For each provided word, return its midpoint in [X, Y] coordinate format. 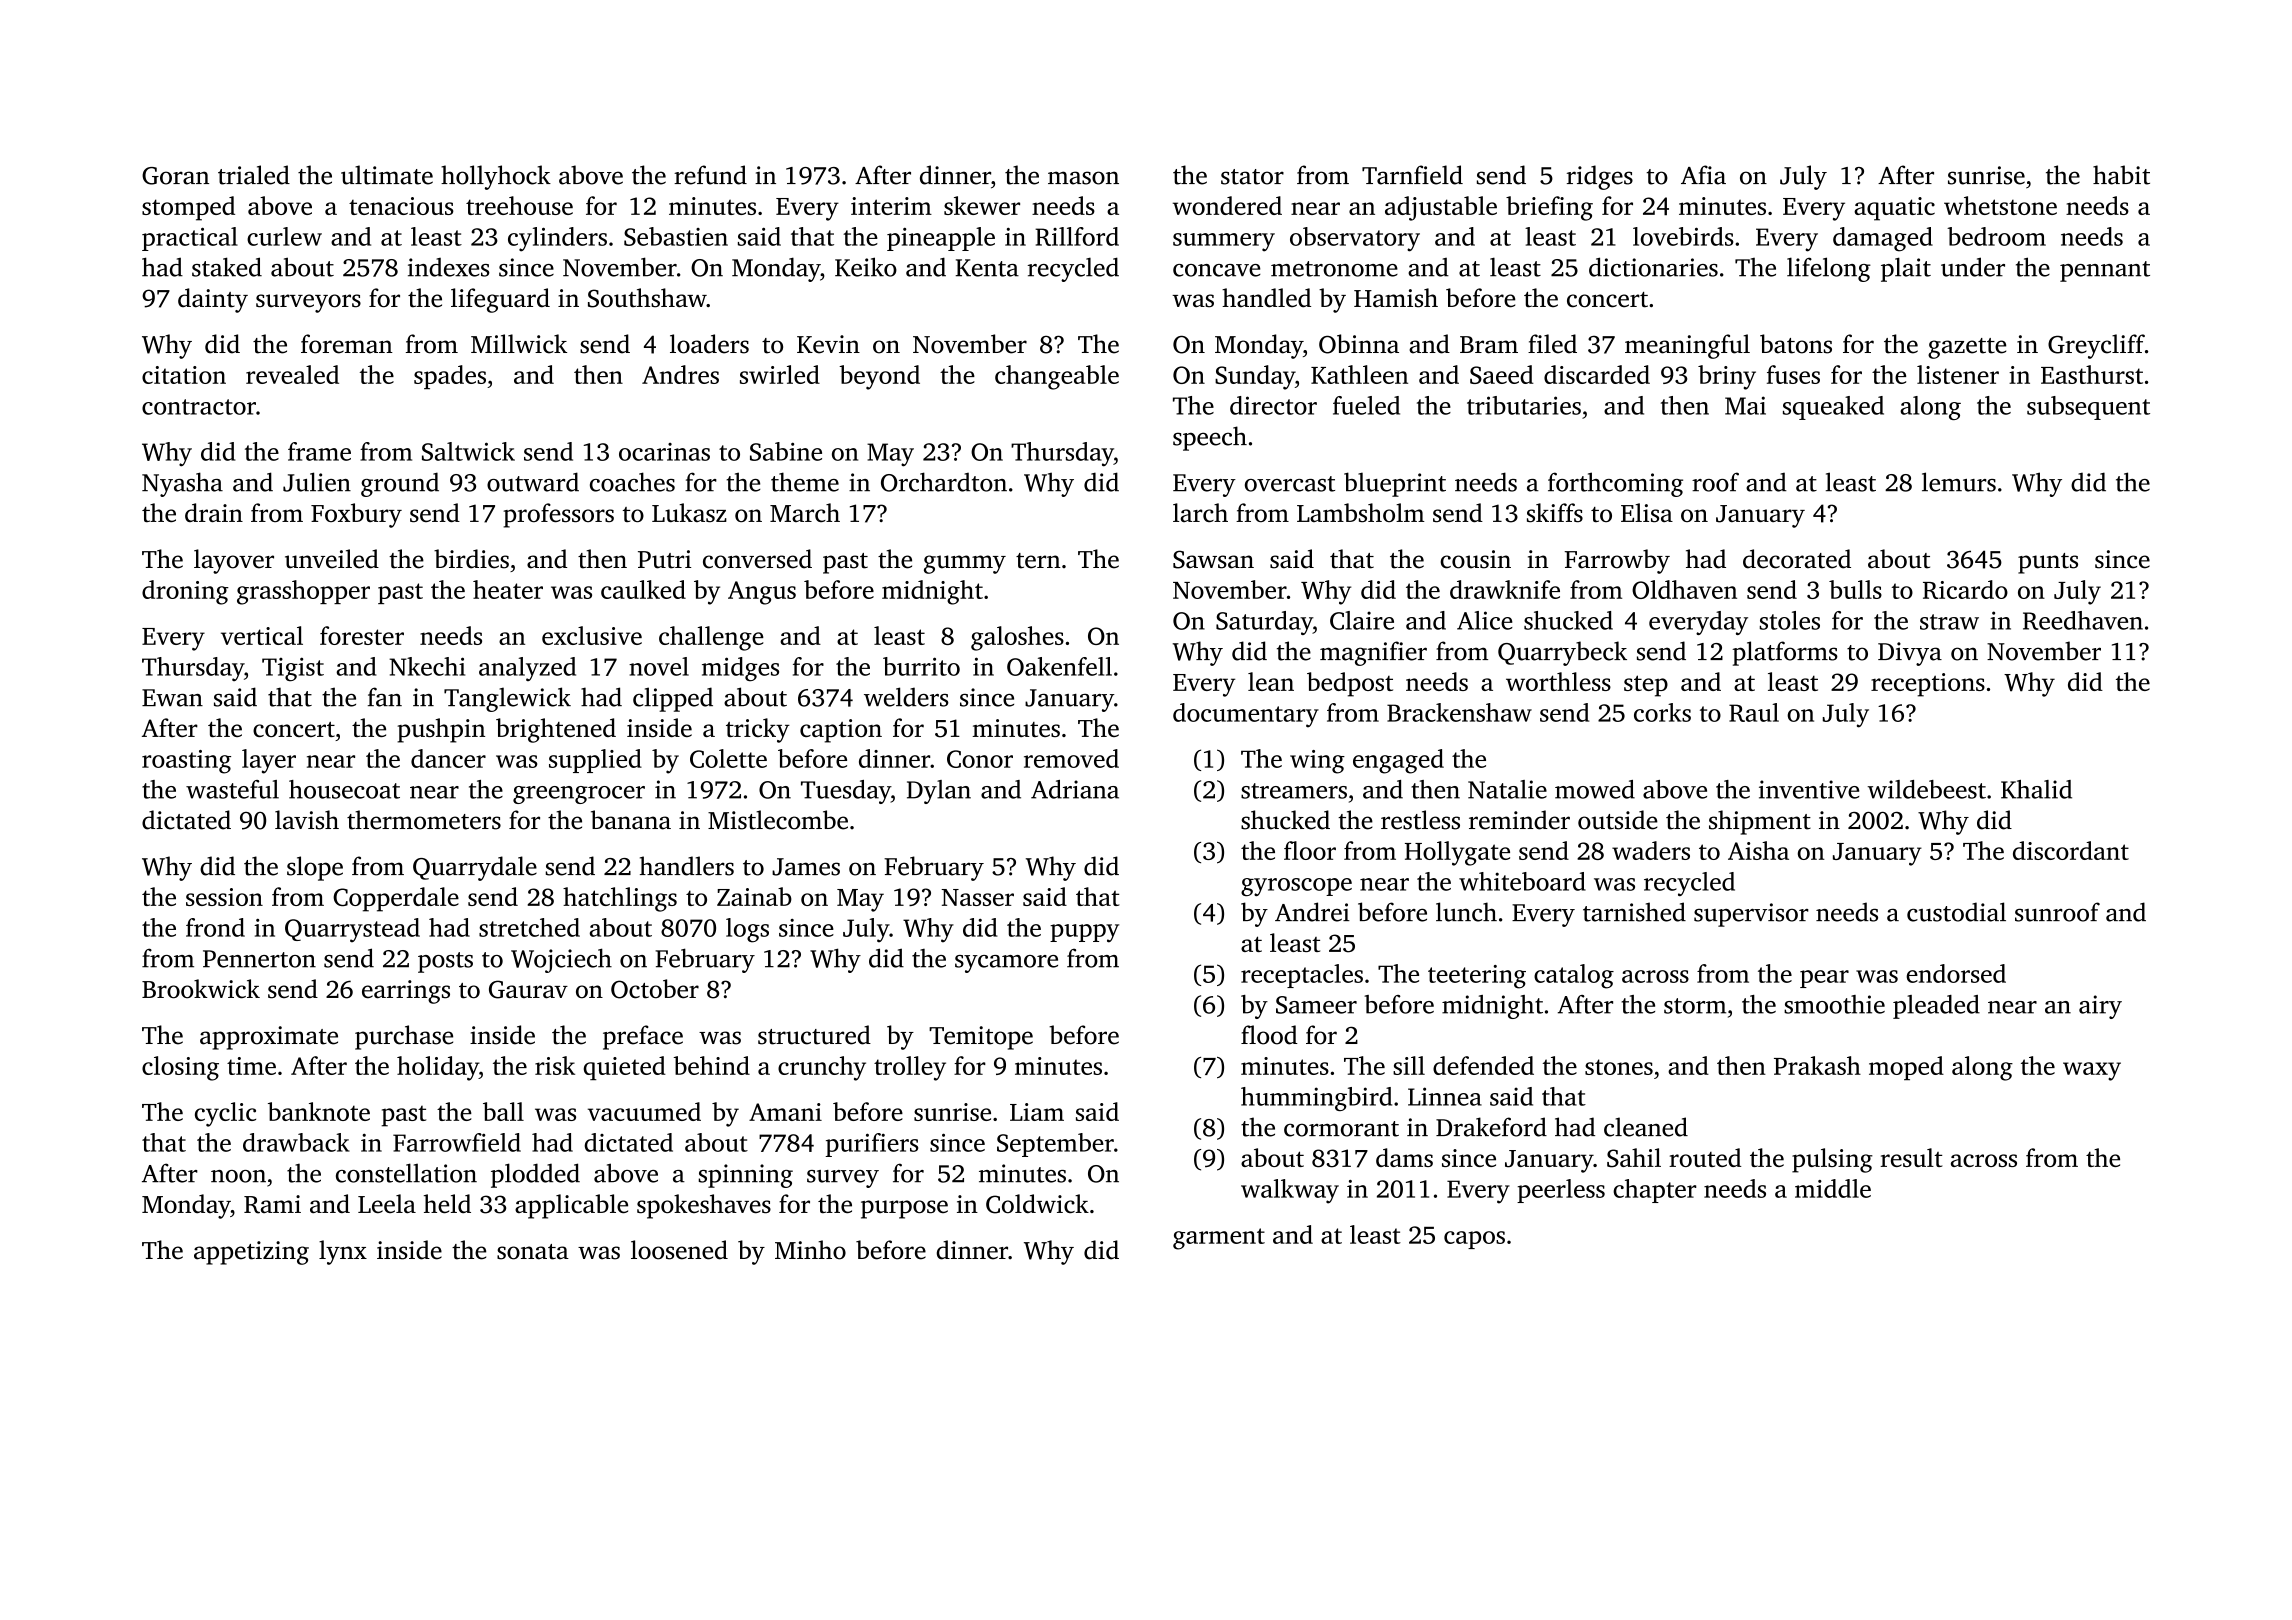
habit [2121, 175]
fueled [1366, 405]
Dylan [939, 792]
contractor [199, 407]
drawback [296, 1142]
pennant [2105, 271]
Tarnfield [1412, 175]
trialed [254, 175]
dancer [448, 758]
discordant [2071, 850]
